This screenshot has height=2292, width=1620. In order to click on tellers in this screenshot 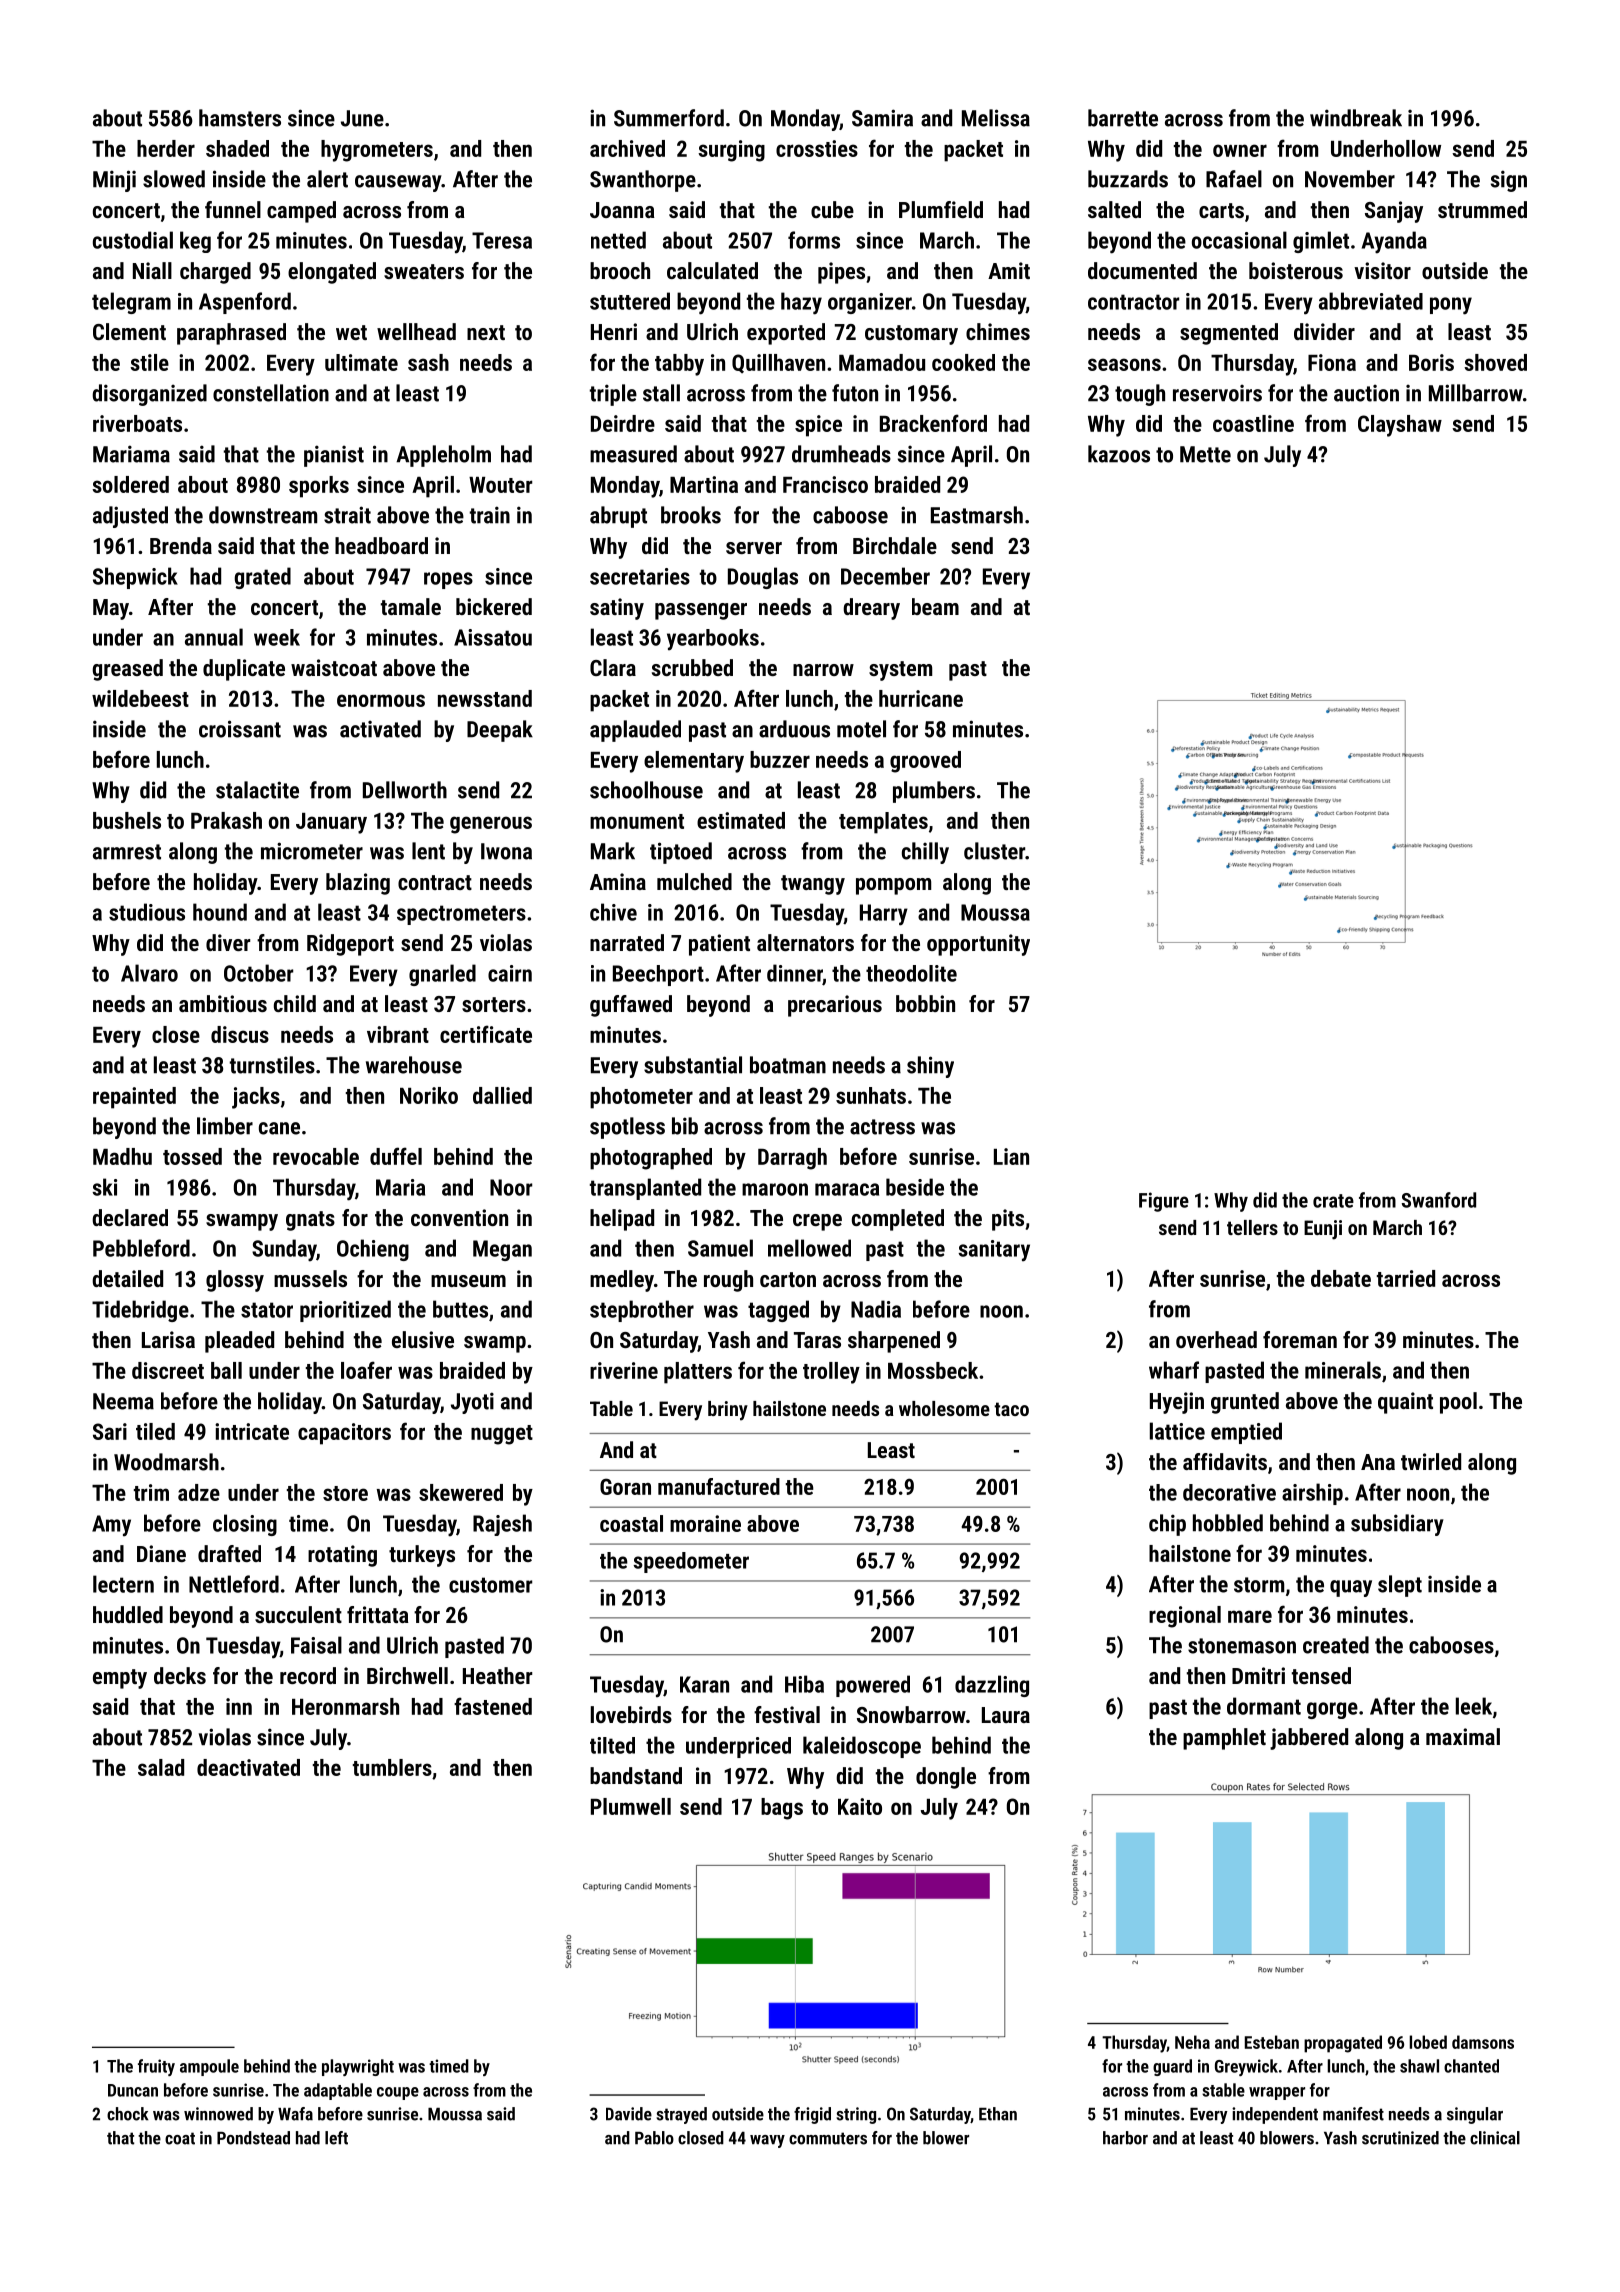, I will do `click(1252, 1227)`.
